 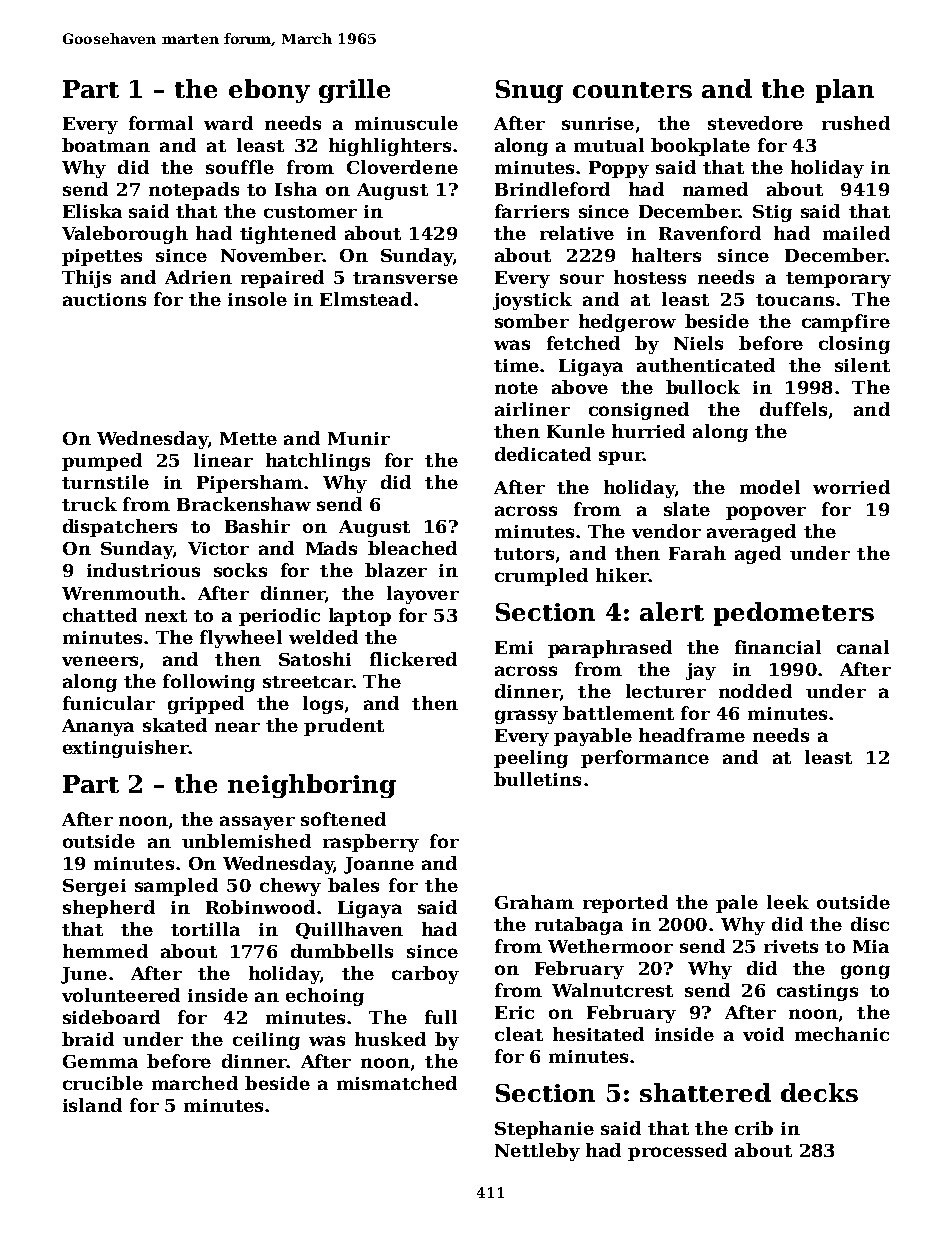 I want to click on pale, so click(x=737, y=904).
